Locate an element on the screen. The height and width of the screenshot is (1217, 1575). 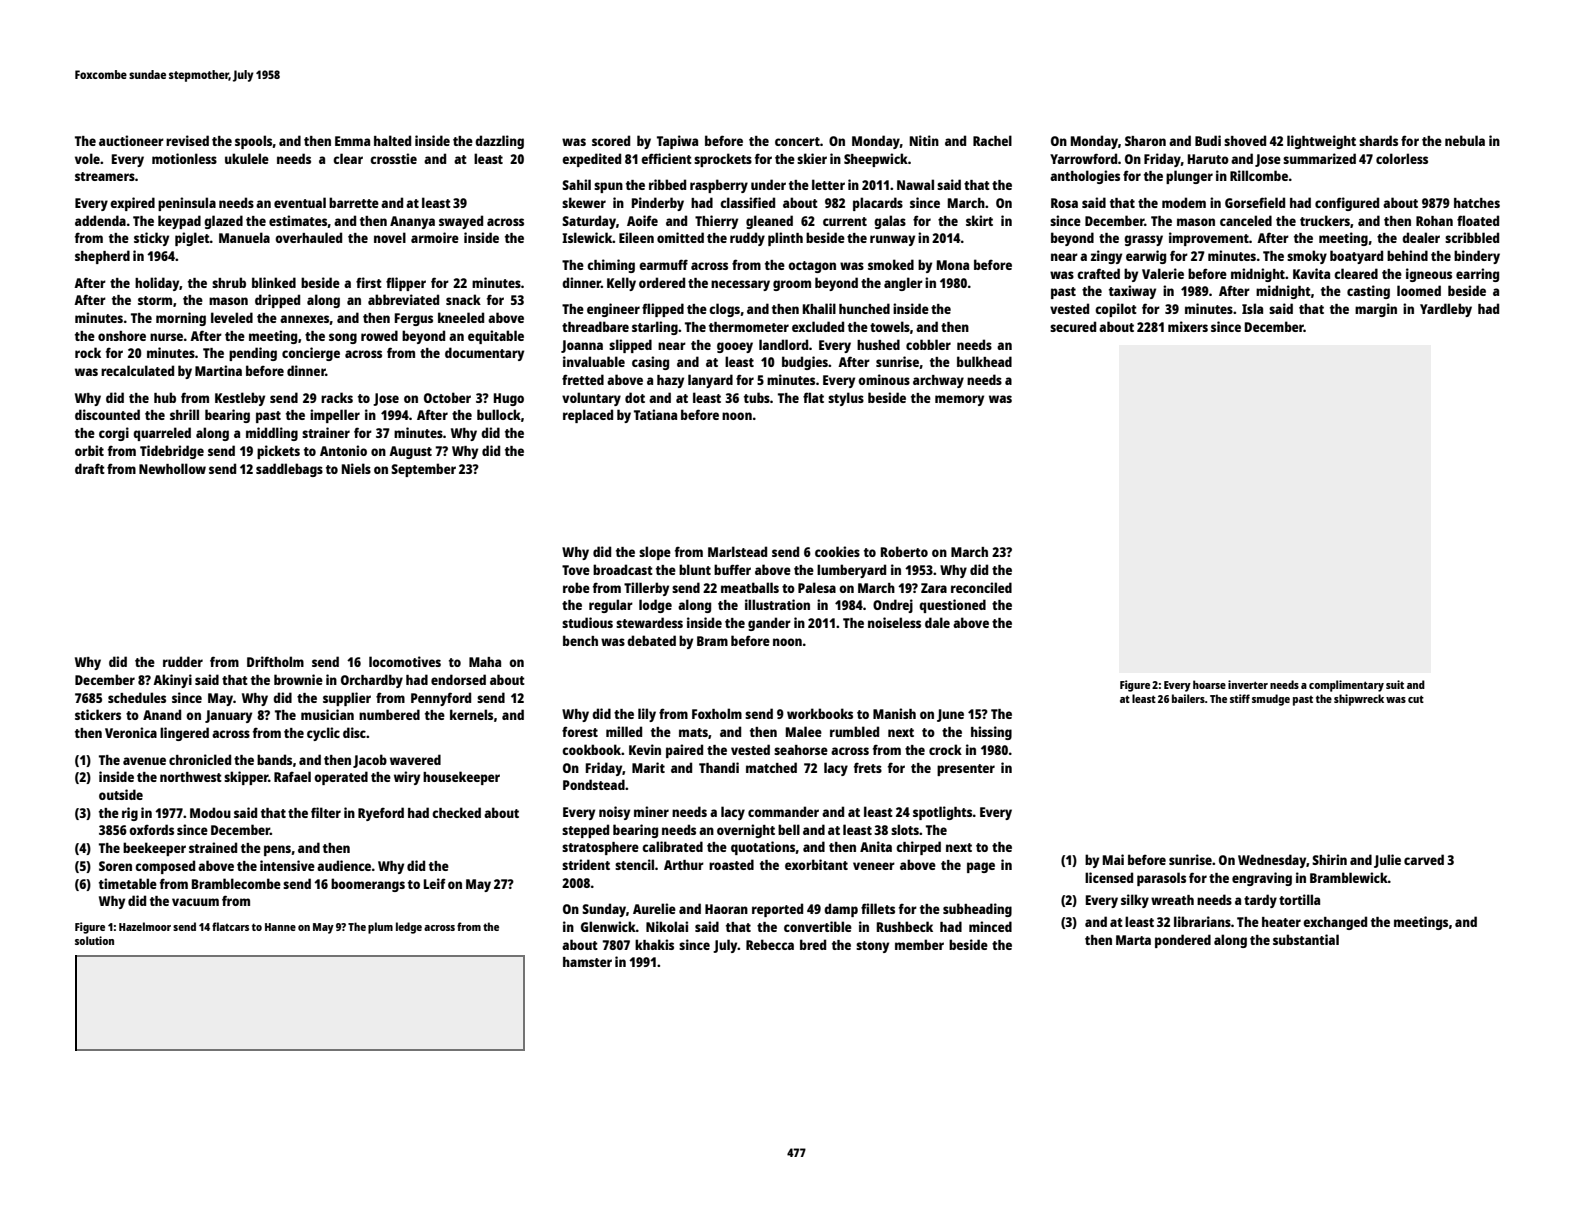
Foxholm is located at coordinates (717, 713).
